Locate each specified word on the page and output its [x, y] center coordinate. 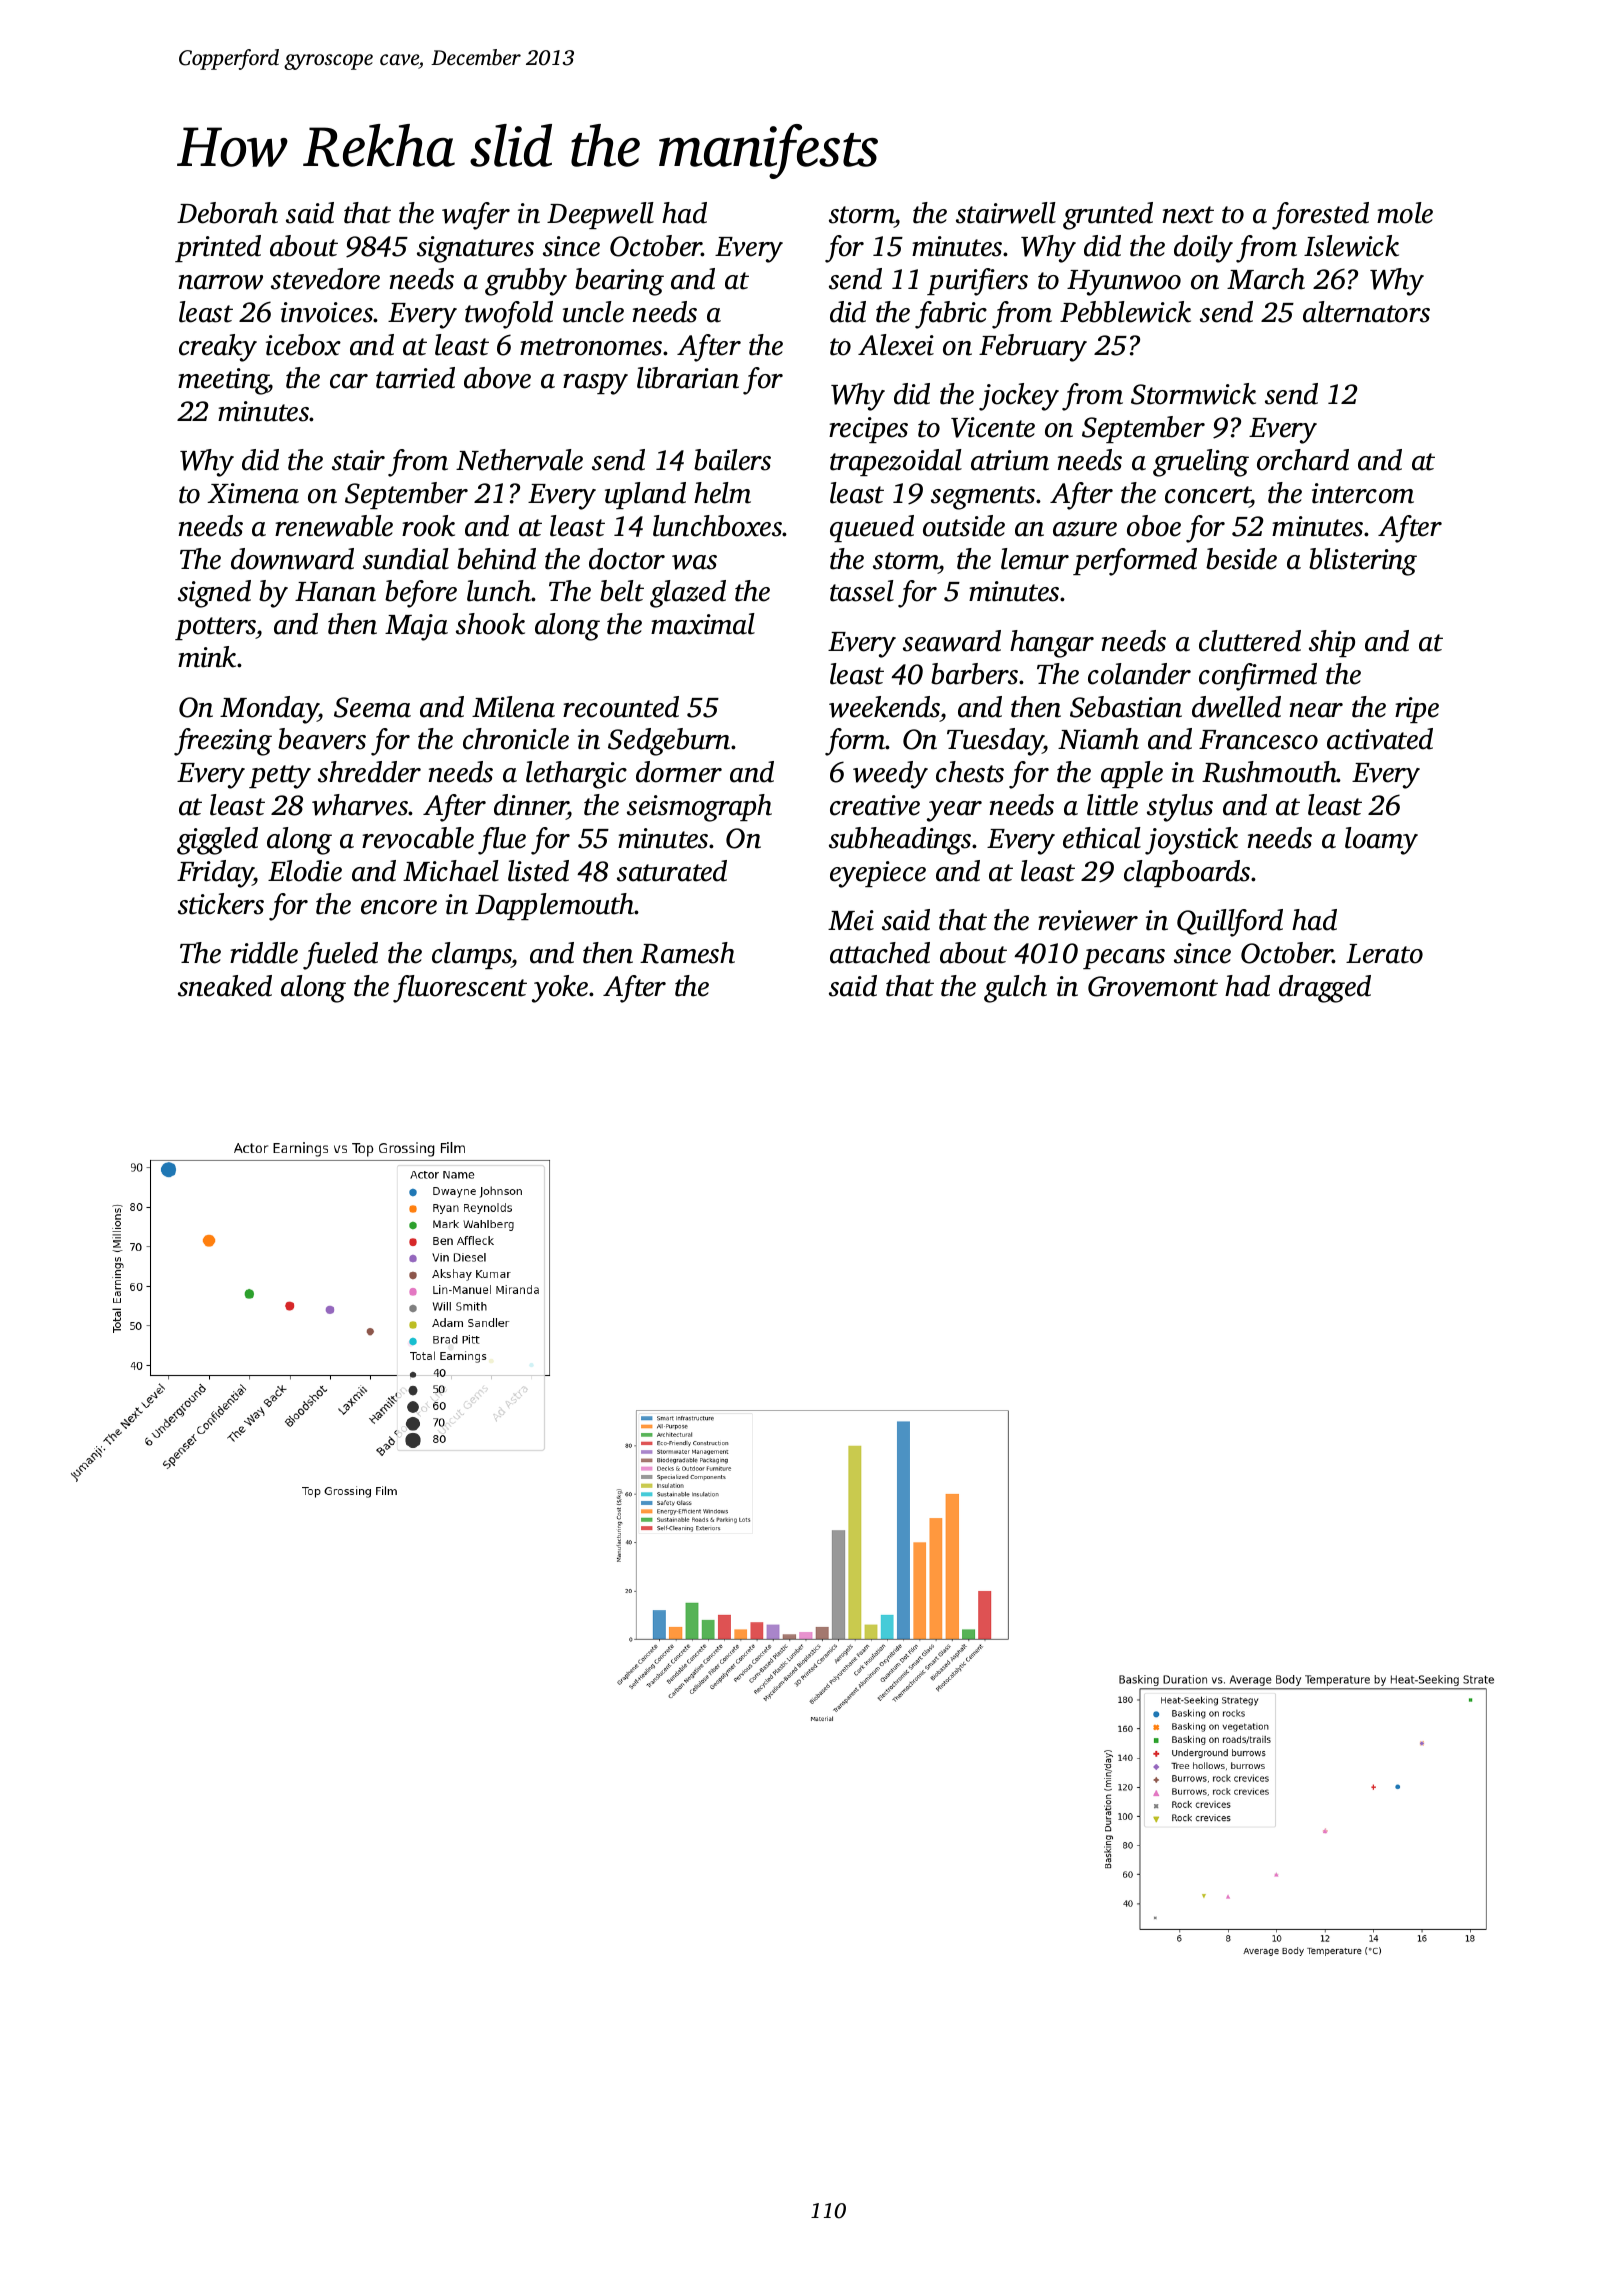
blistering [1363, 562]
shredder [369, 772]
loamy [1381, 841]
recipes [868, 430]
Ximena [253, 493]
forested [1320, 216]
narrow [221, 282]
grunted [1108, 216]
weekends [884, 707]
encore [399, 907]
